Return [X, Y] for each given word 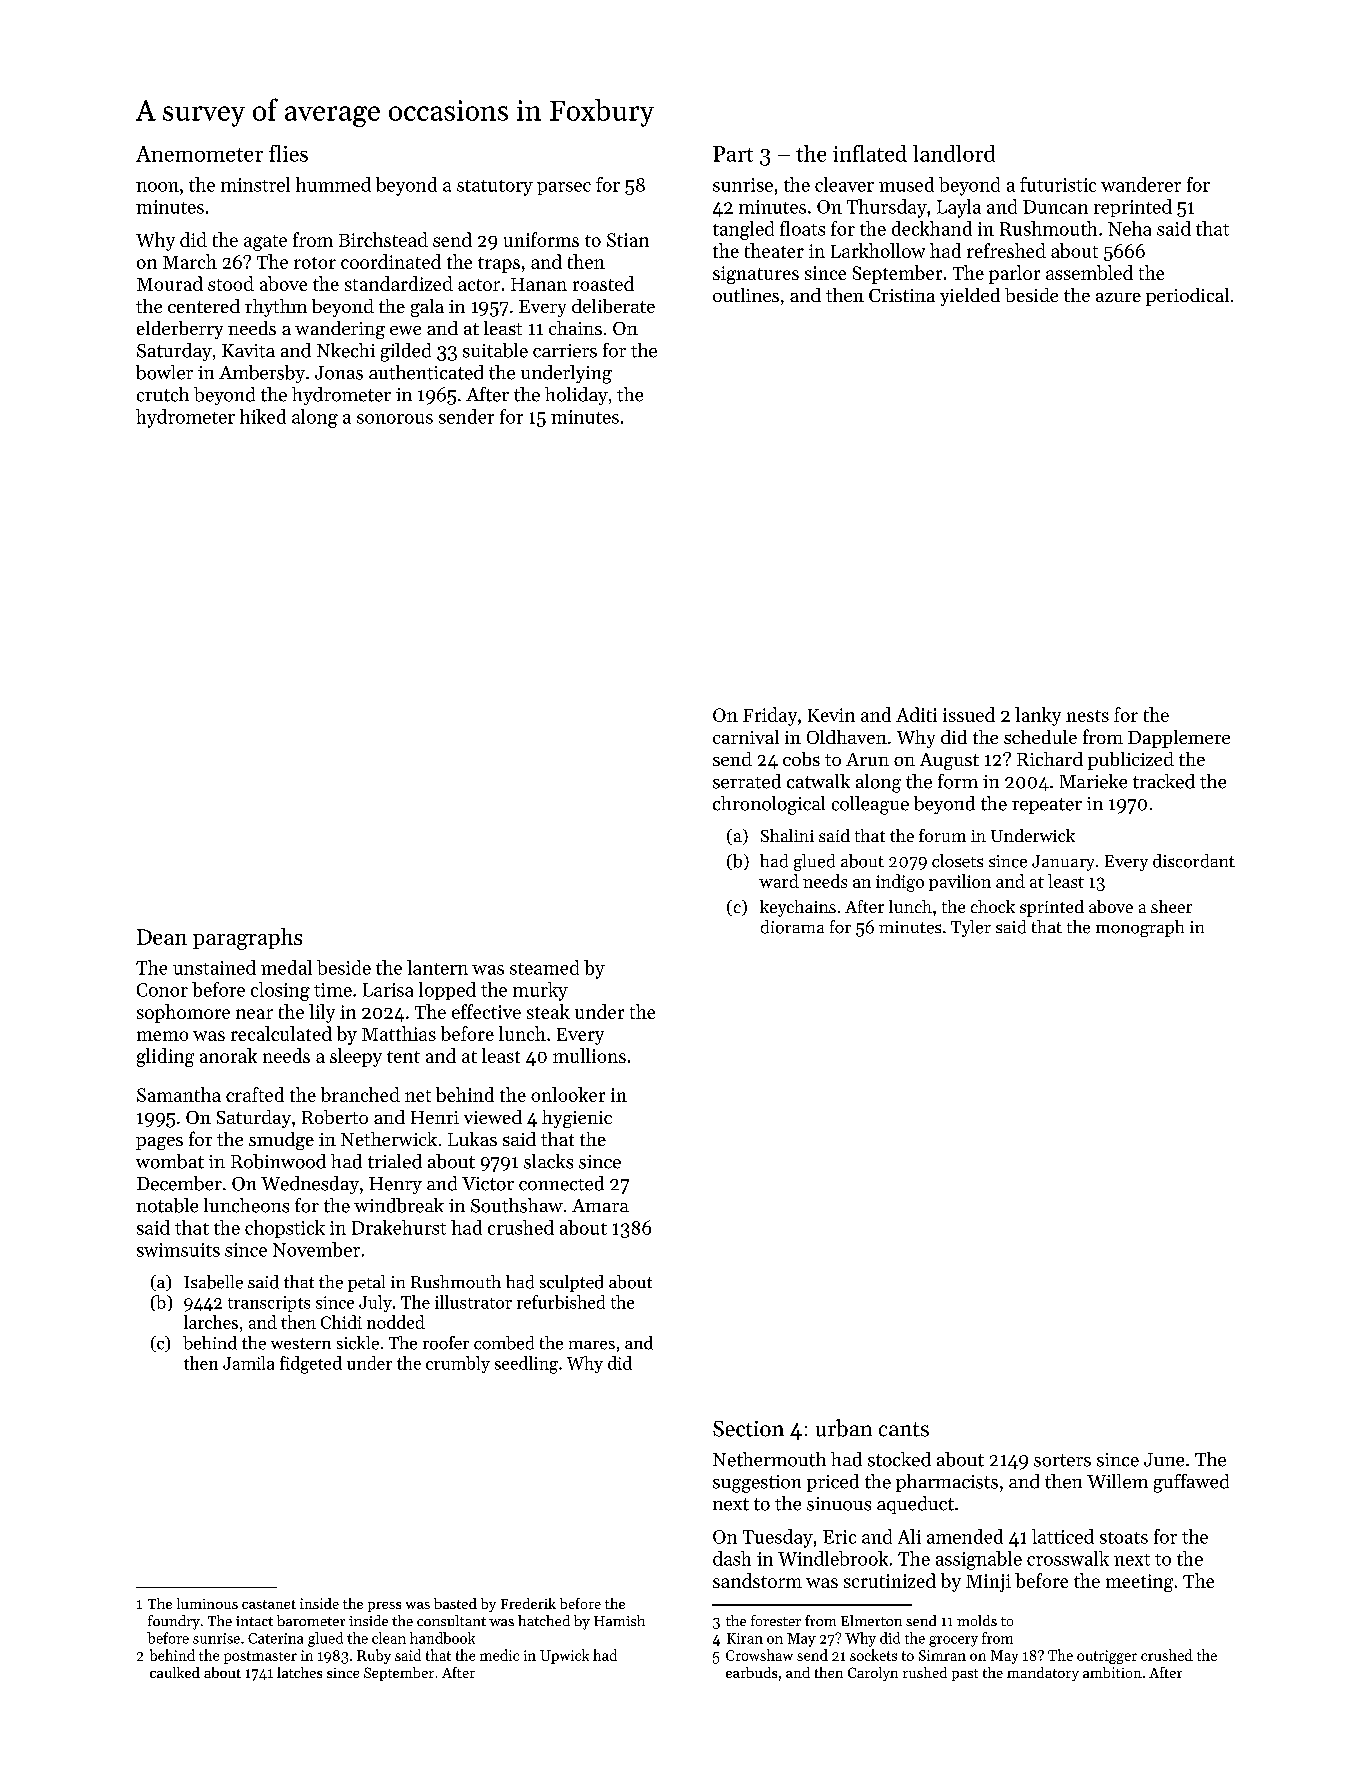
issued [969, 714]
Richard [1050, 759]
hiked [263, 416]
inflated [870, 153]
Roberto [335, 1117]
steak [548, 1011]
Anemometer [199, 154]
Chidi [341, 1322]
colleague [870, 805]
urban [844, 1428]
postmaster [260, 1657]
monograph [1140, 928]
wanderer [1141, 184]
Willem [1117, 1481]
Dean [162, 937]
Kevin [831, 715]
